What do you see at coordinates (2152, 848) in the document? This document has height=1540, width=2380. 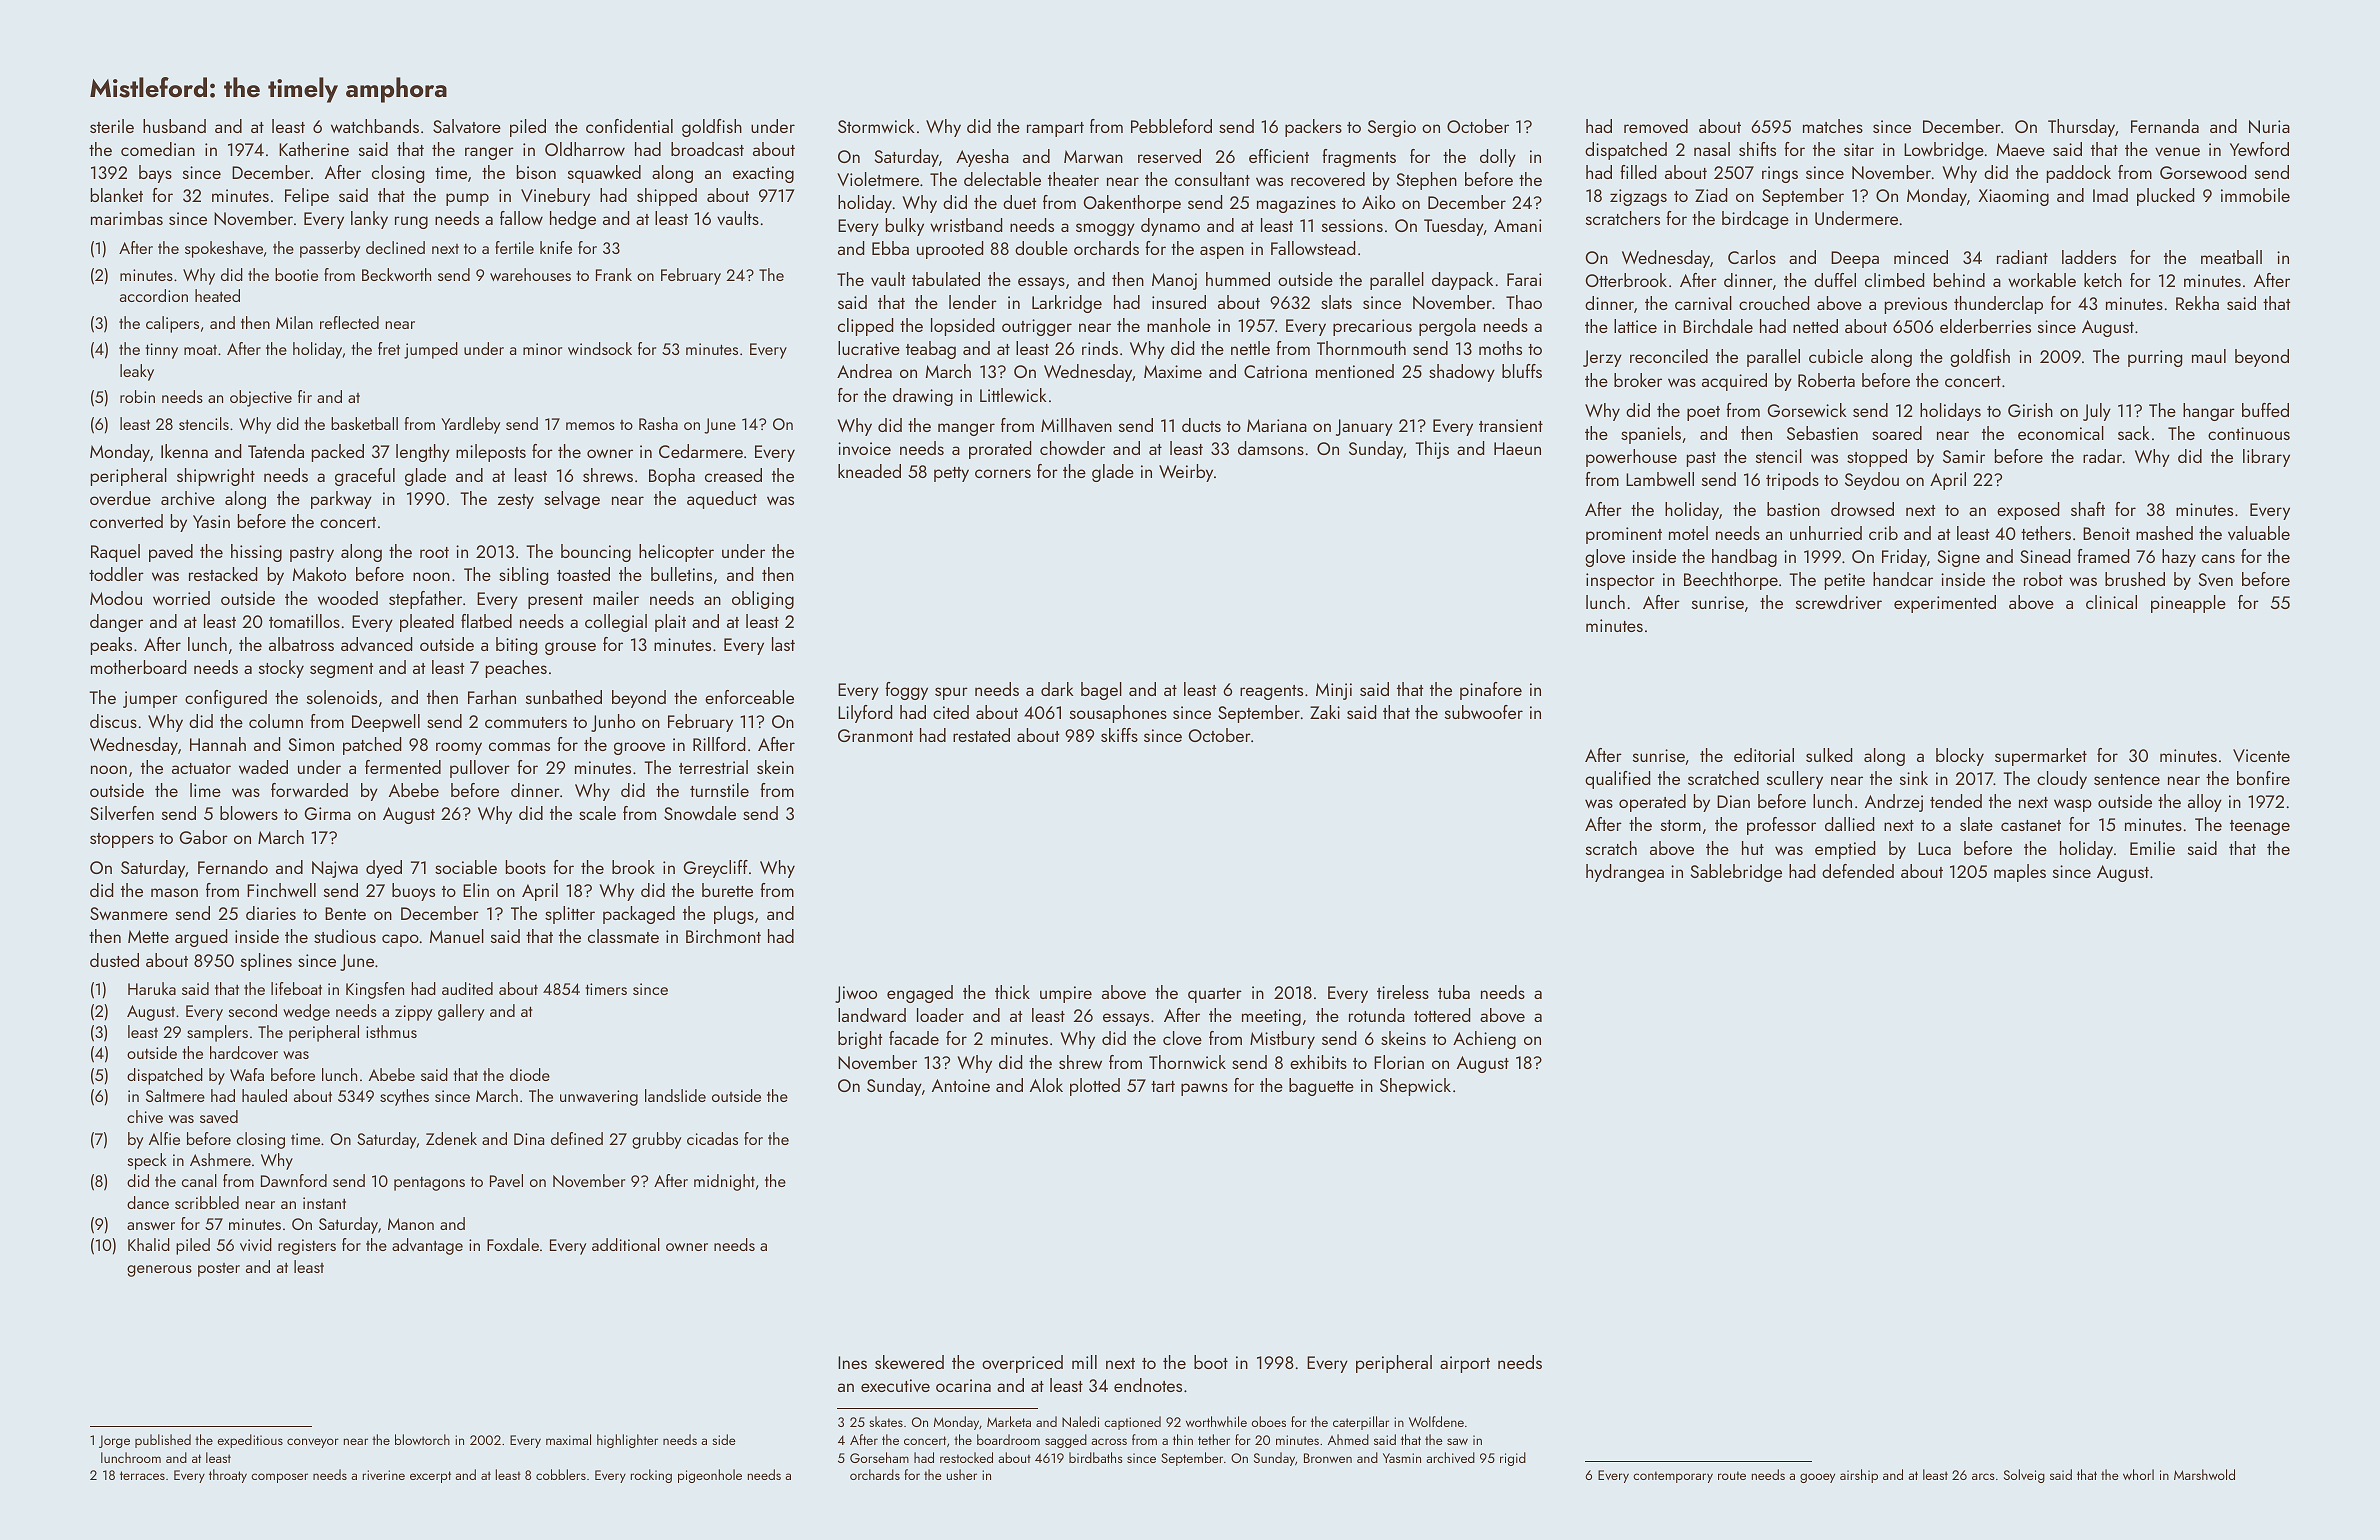 I see `Emilie` at bounding box center [2152, 848].
